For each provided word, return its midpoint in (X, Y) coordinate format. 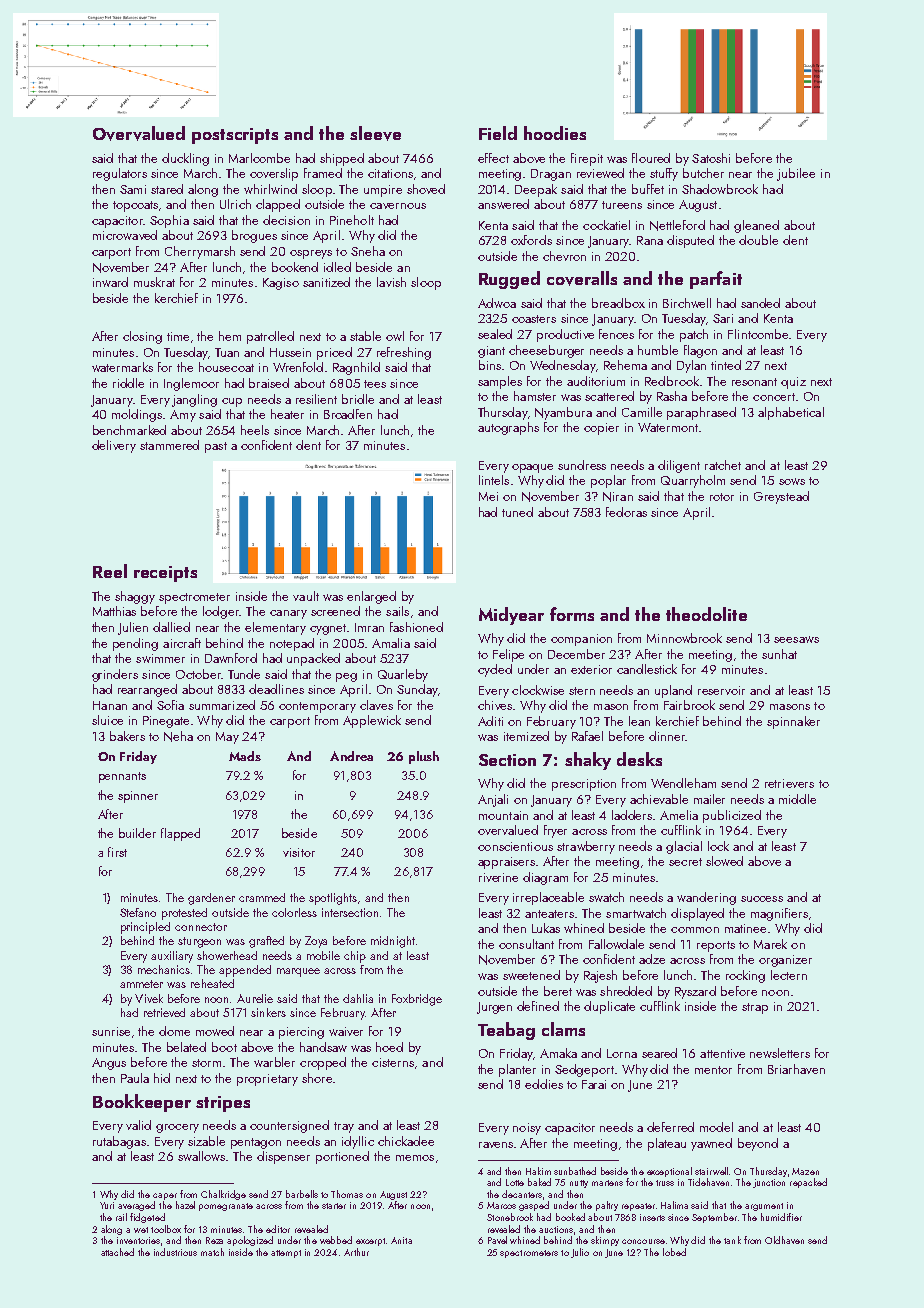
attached (117, 1252)
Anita (401, 1240)
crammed (262, 897)
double (758, 240)
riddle (128, 383)
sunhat (779, 654)
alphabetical (791, 413)
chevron (564, 256)
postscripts (235, 136)
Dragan (551, 175)
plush (424, 757)
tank (732, 1240)
